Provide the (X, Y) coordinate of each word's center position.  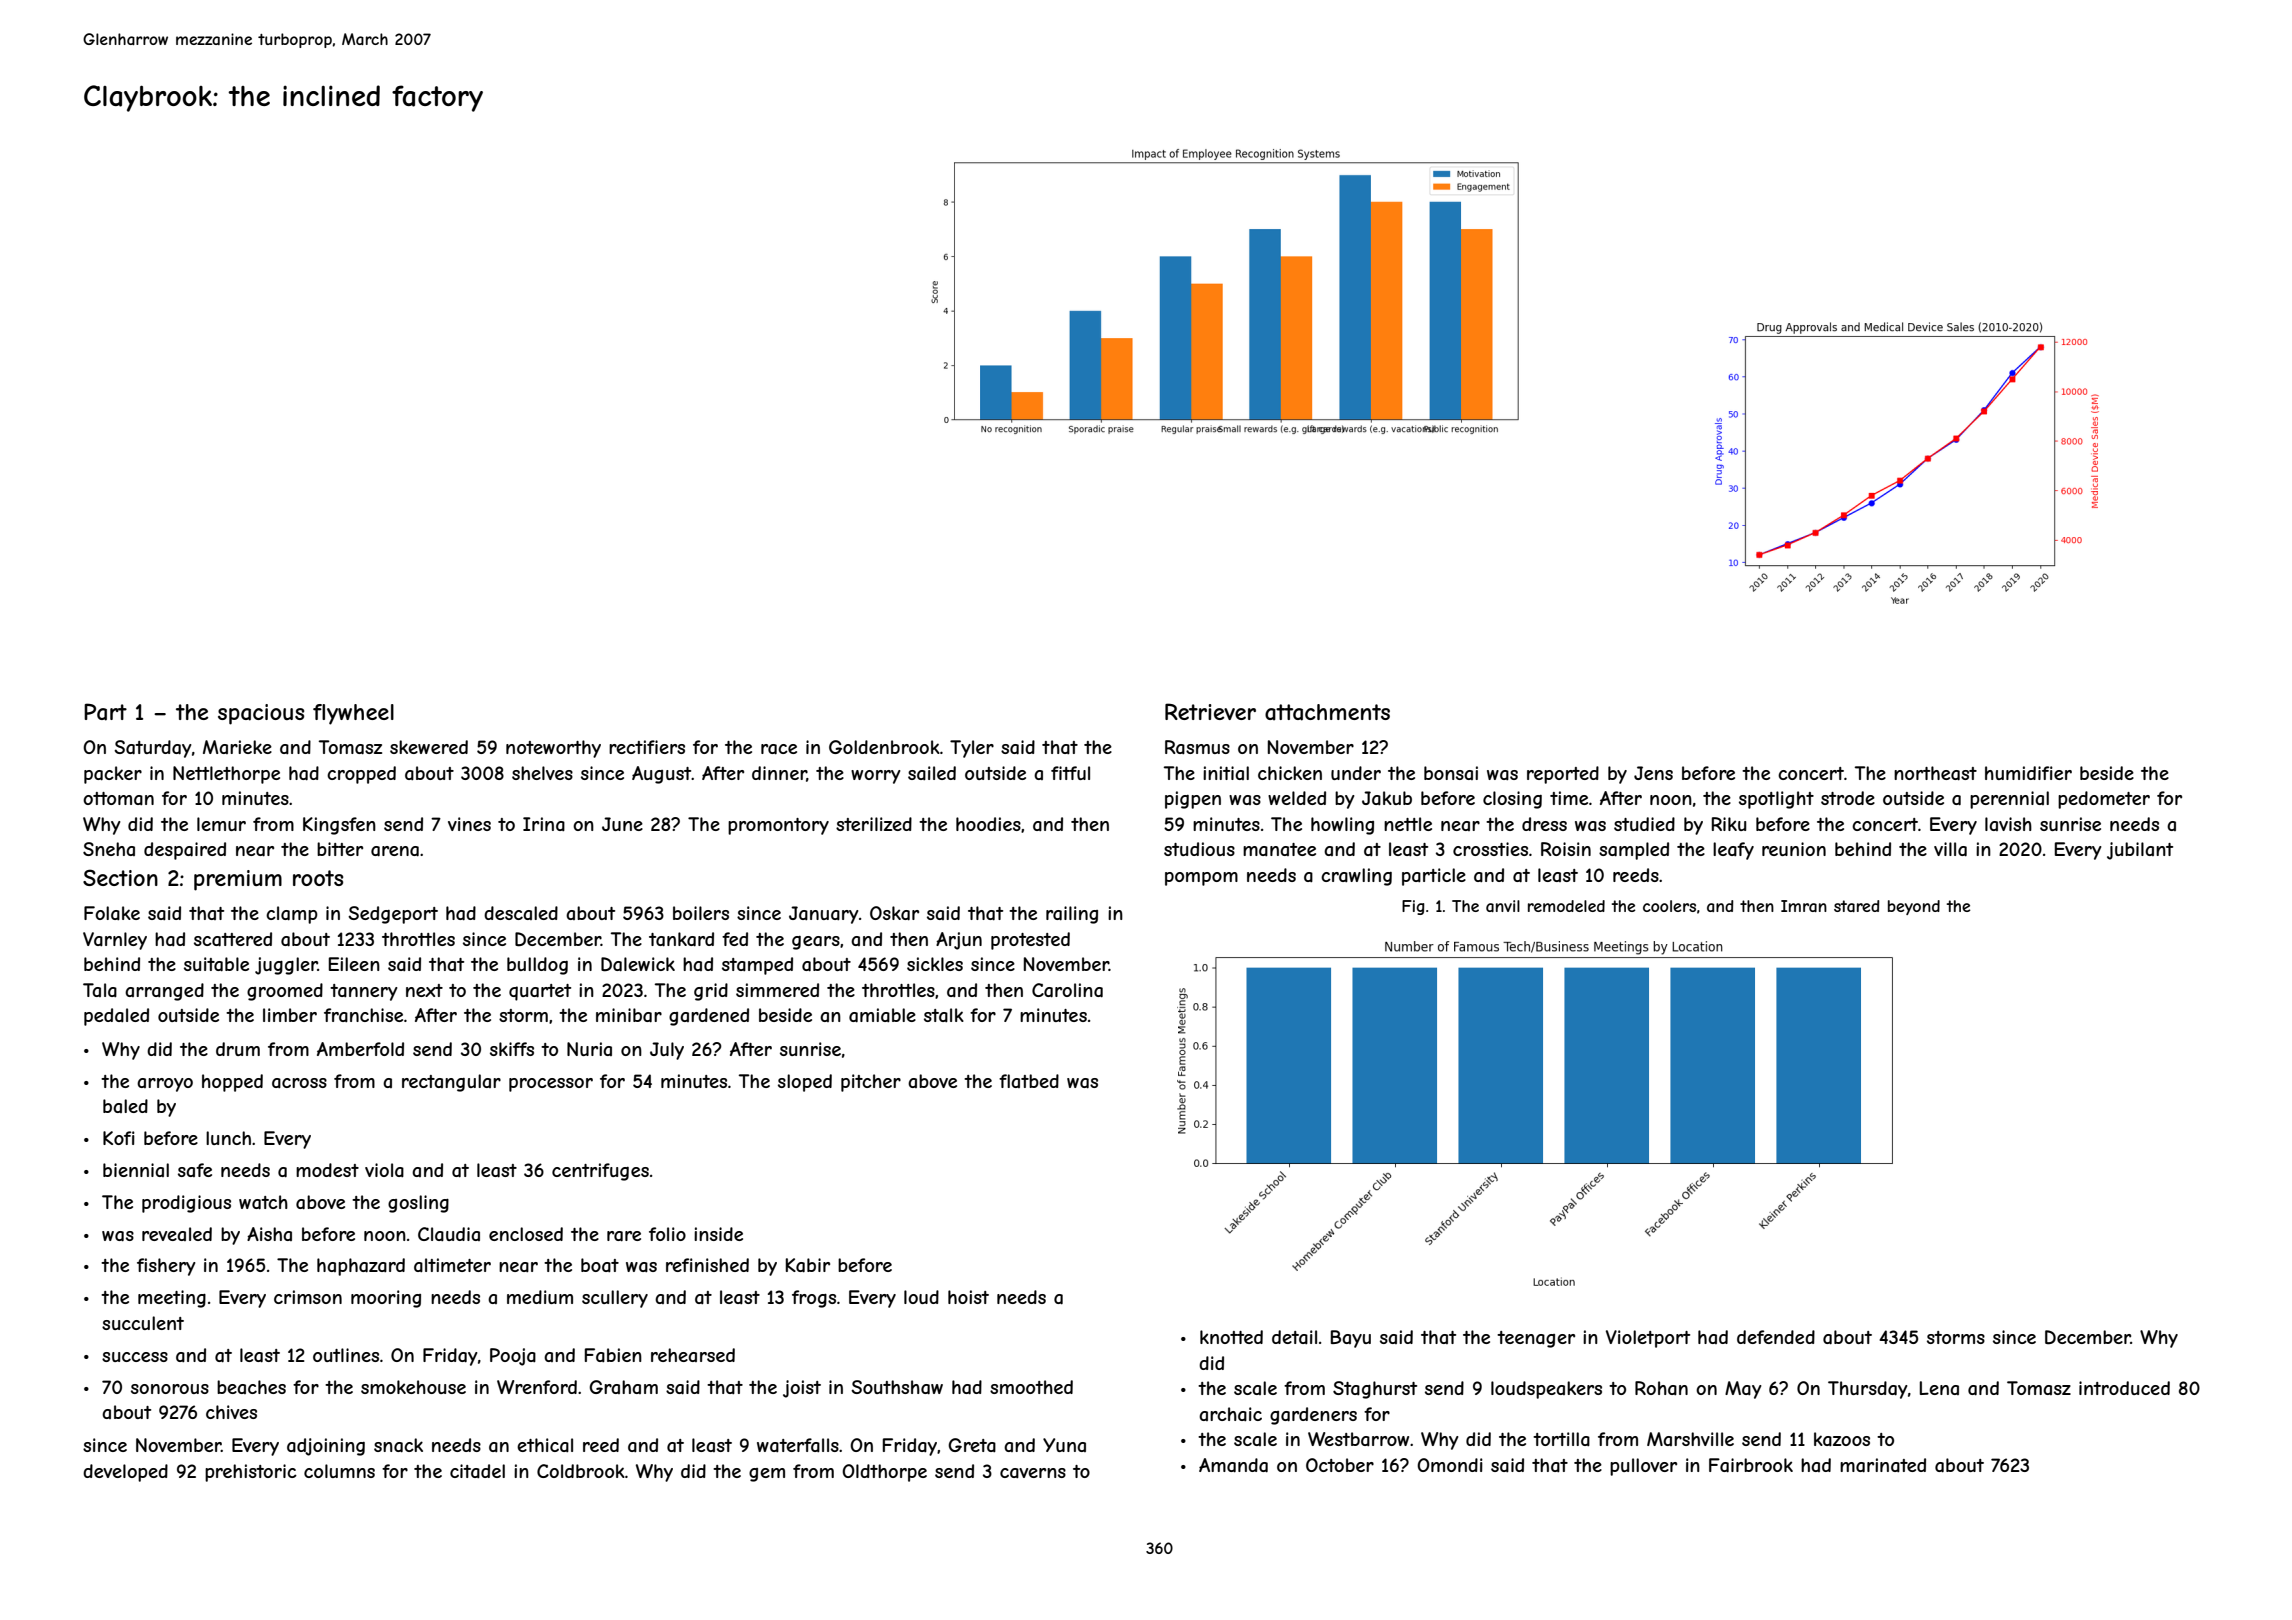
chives (231, 1412)
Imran (1804, 906)
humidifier (2028, 773)
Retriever (1210, 711)
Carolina (1067, 990)
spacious (261, 714)
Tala (100, 990)
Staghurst (1375, 1390)
